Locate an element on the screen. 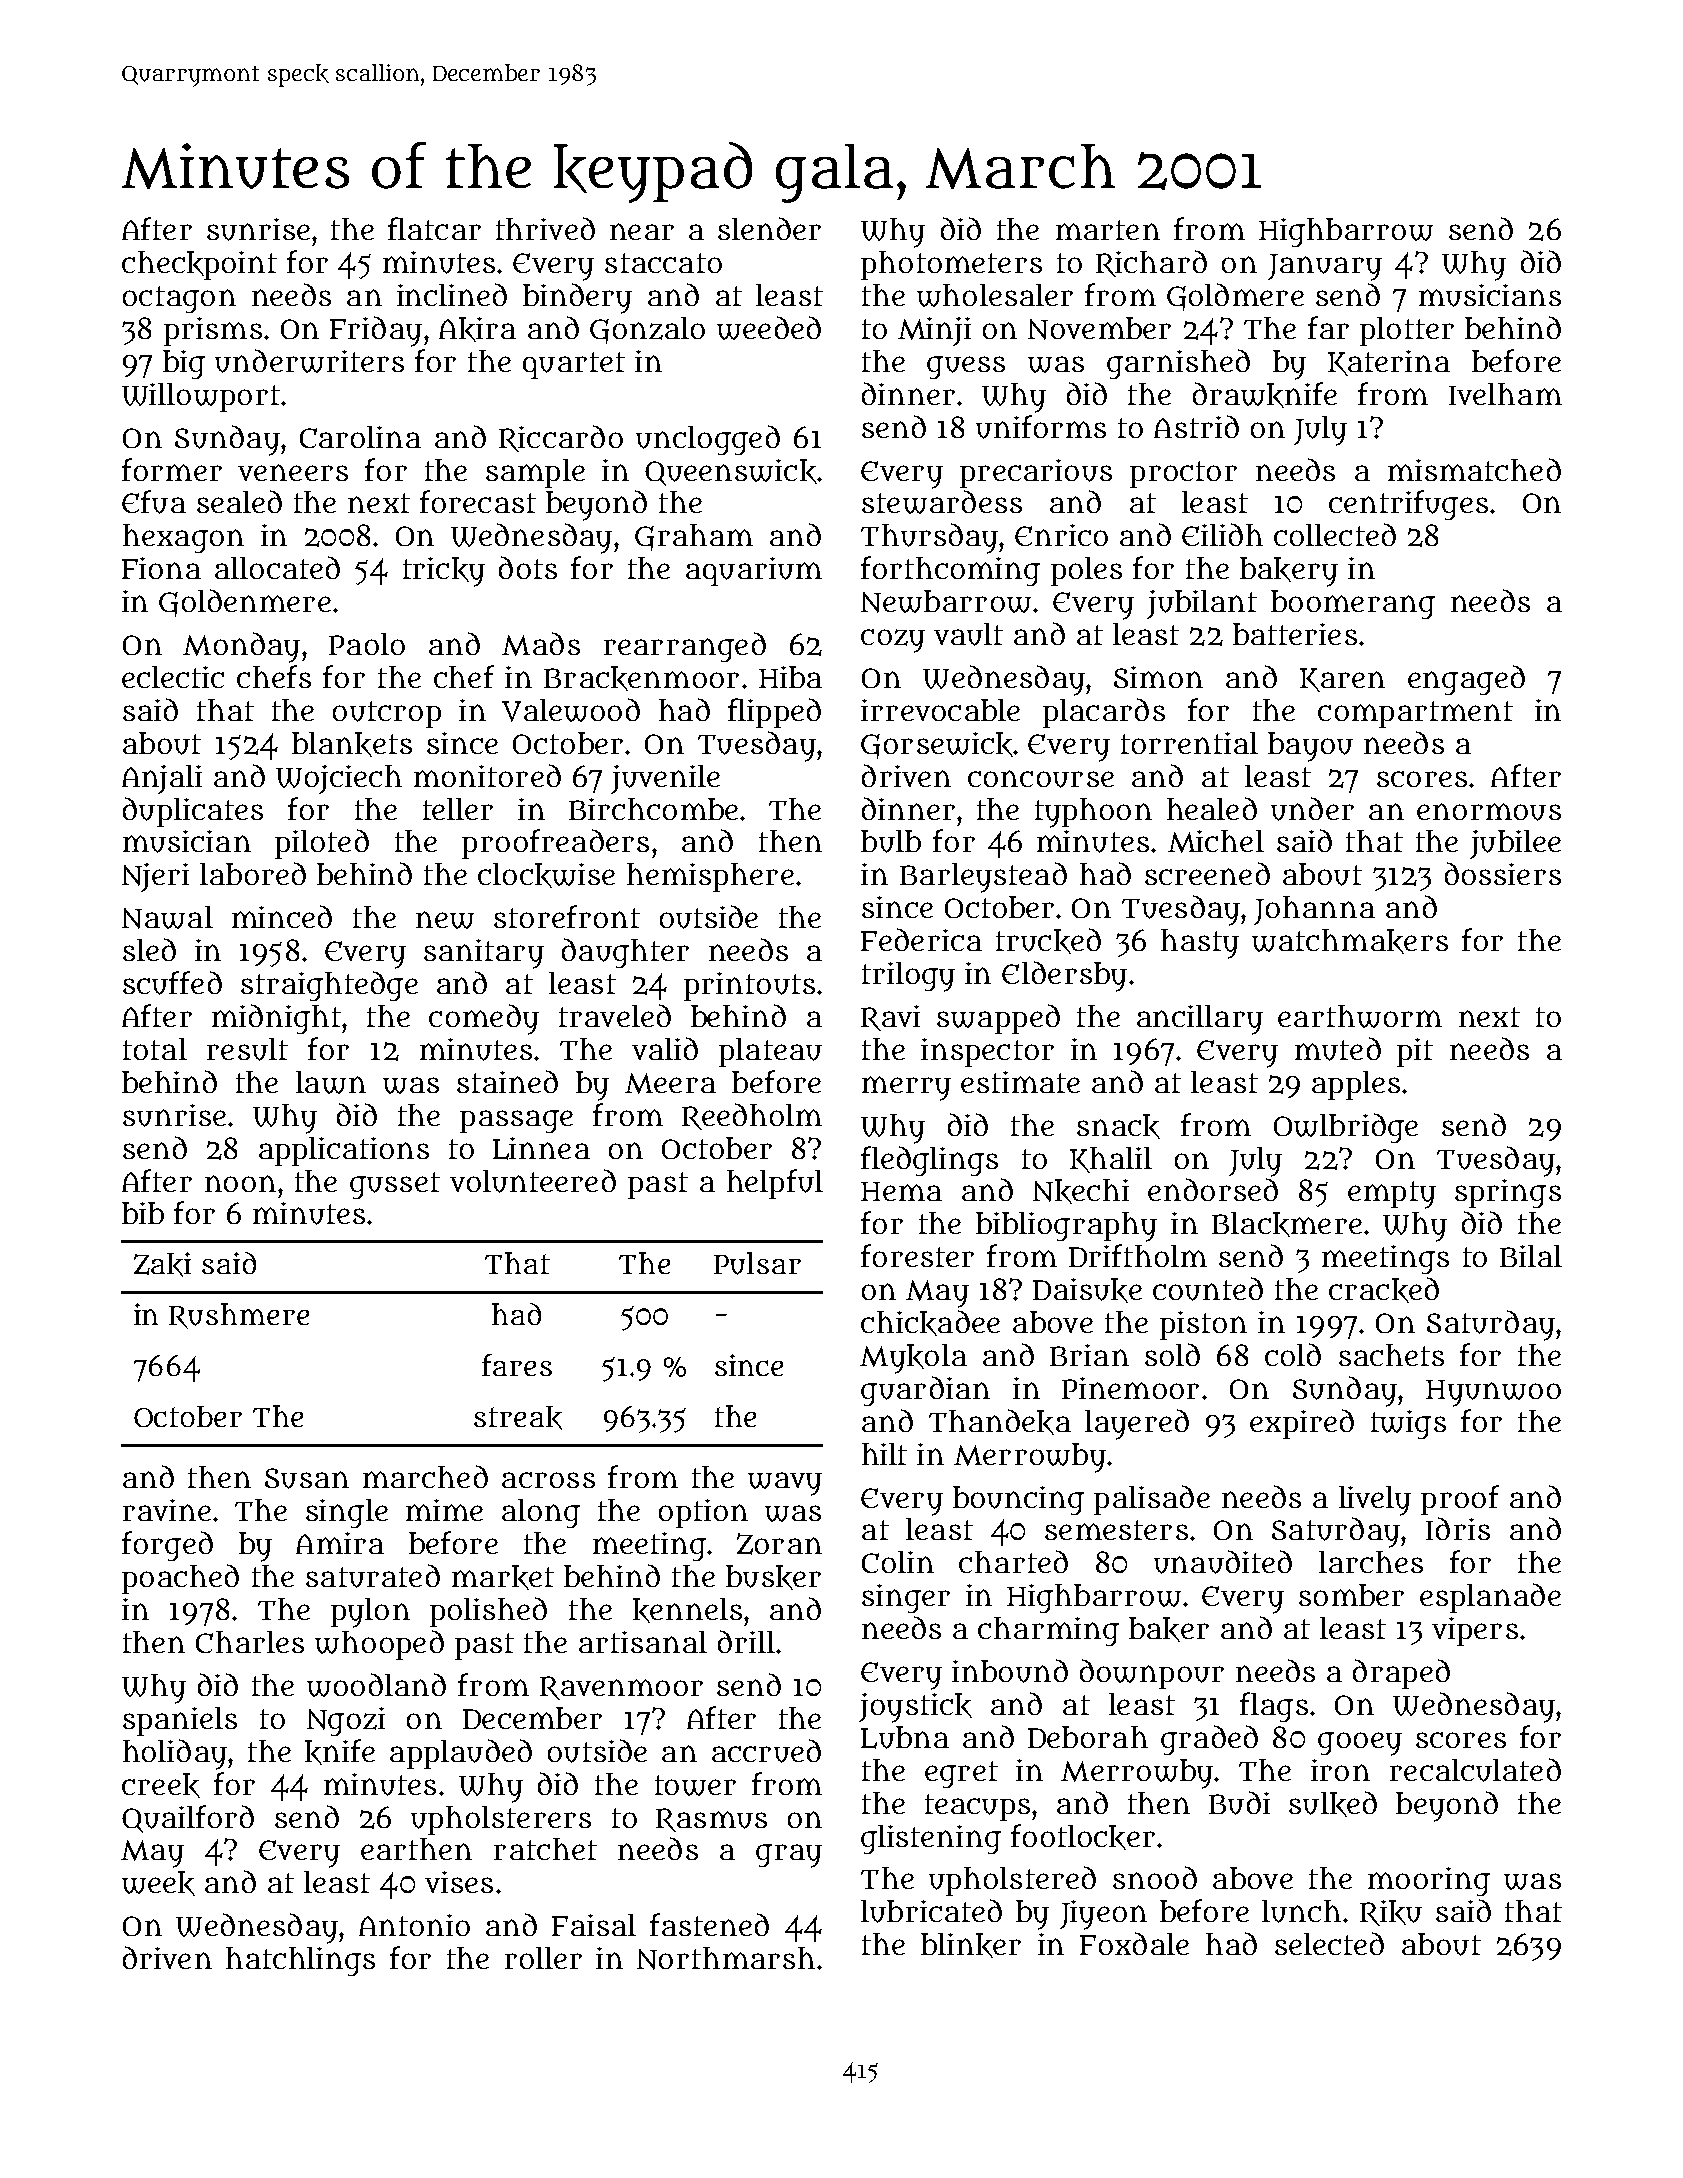 The height and width of the screenshot is (2178, 1683). pit is located at coordinates (1415, 1052).
